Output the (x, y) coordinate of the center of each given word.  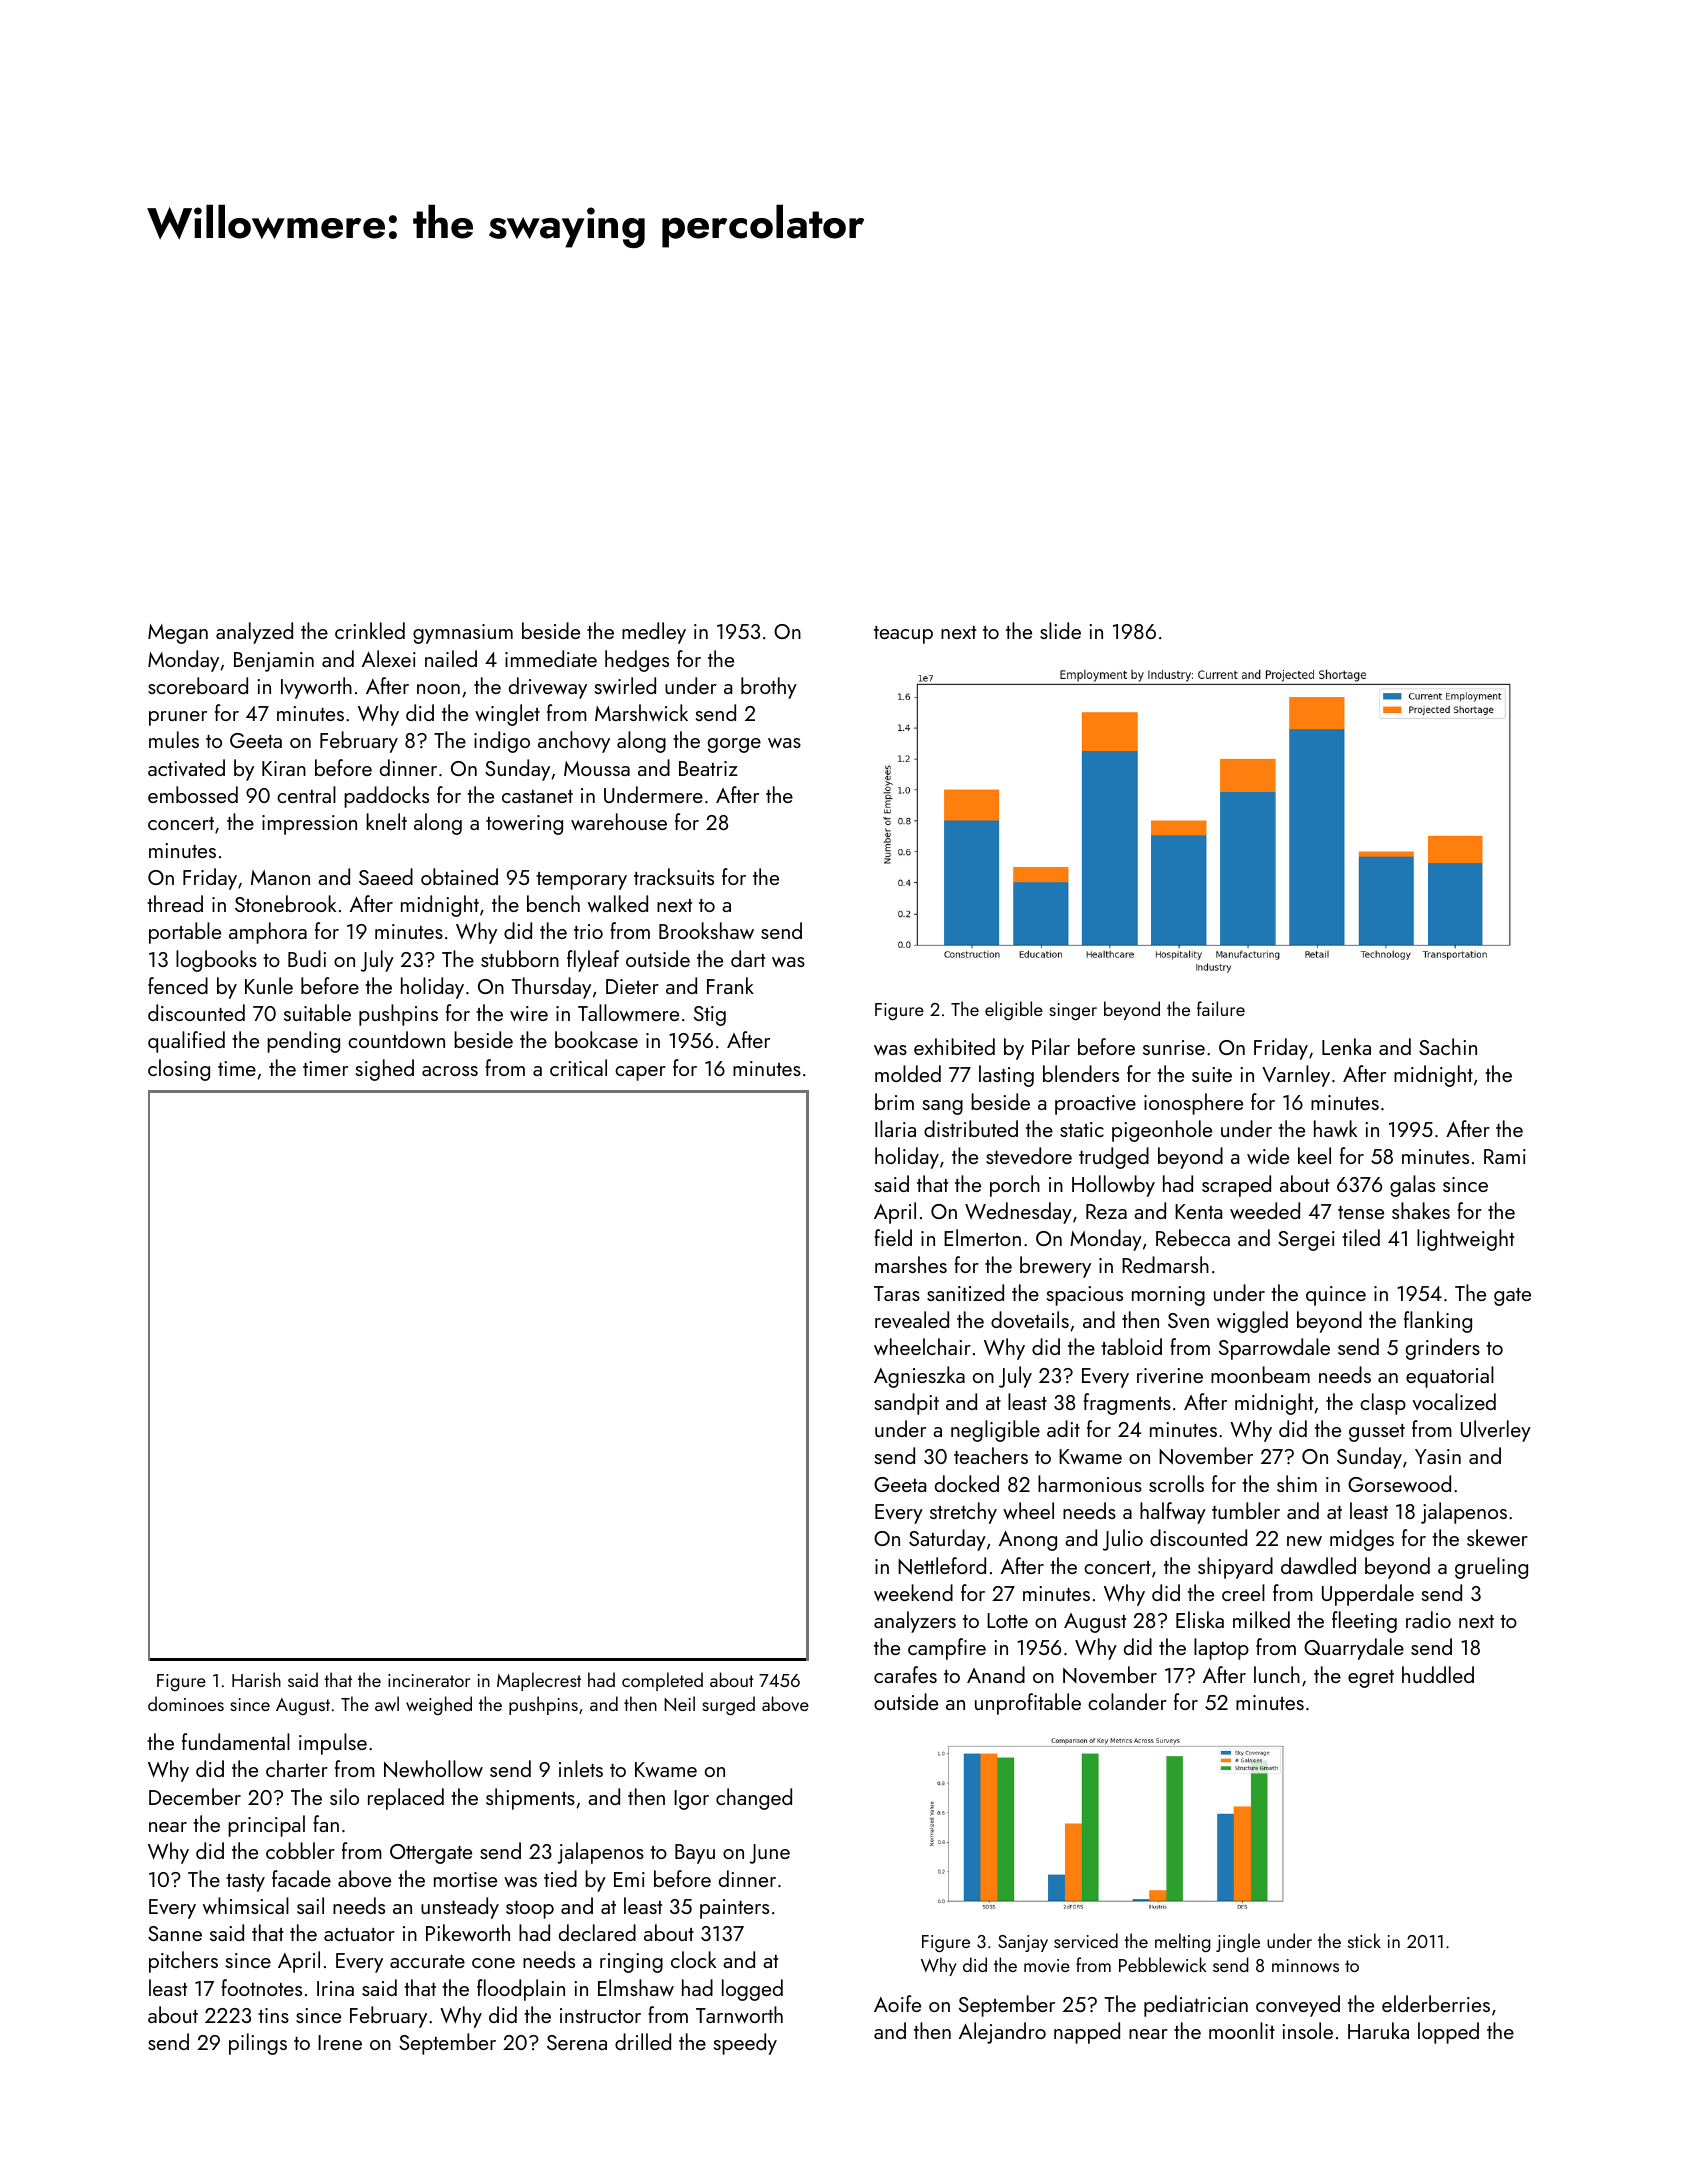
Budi (307, 958)
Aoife (897, 2003)
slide (1060, 630)
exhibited (954, 1046)
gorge (734, 745)
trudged (1114, 1158)
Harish (256, 1679)
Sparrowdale (1274, 1349)
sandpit (907, 1404)
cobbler (300, 1850)
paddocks (386, 797)
